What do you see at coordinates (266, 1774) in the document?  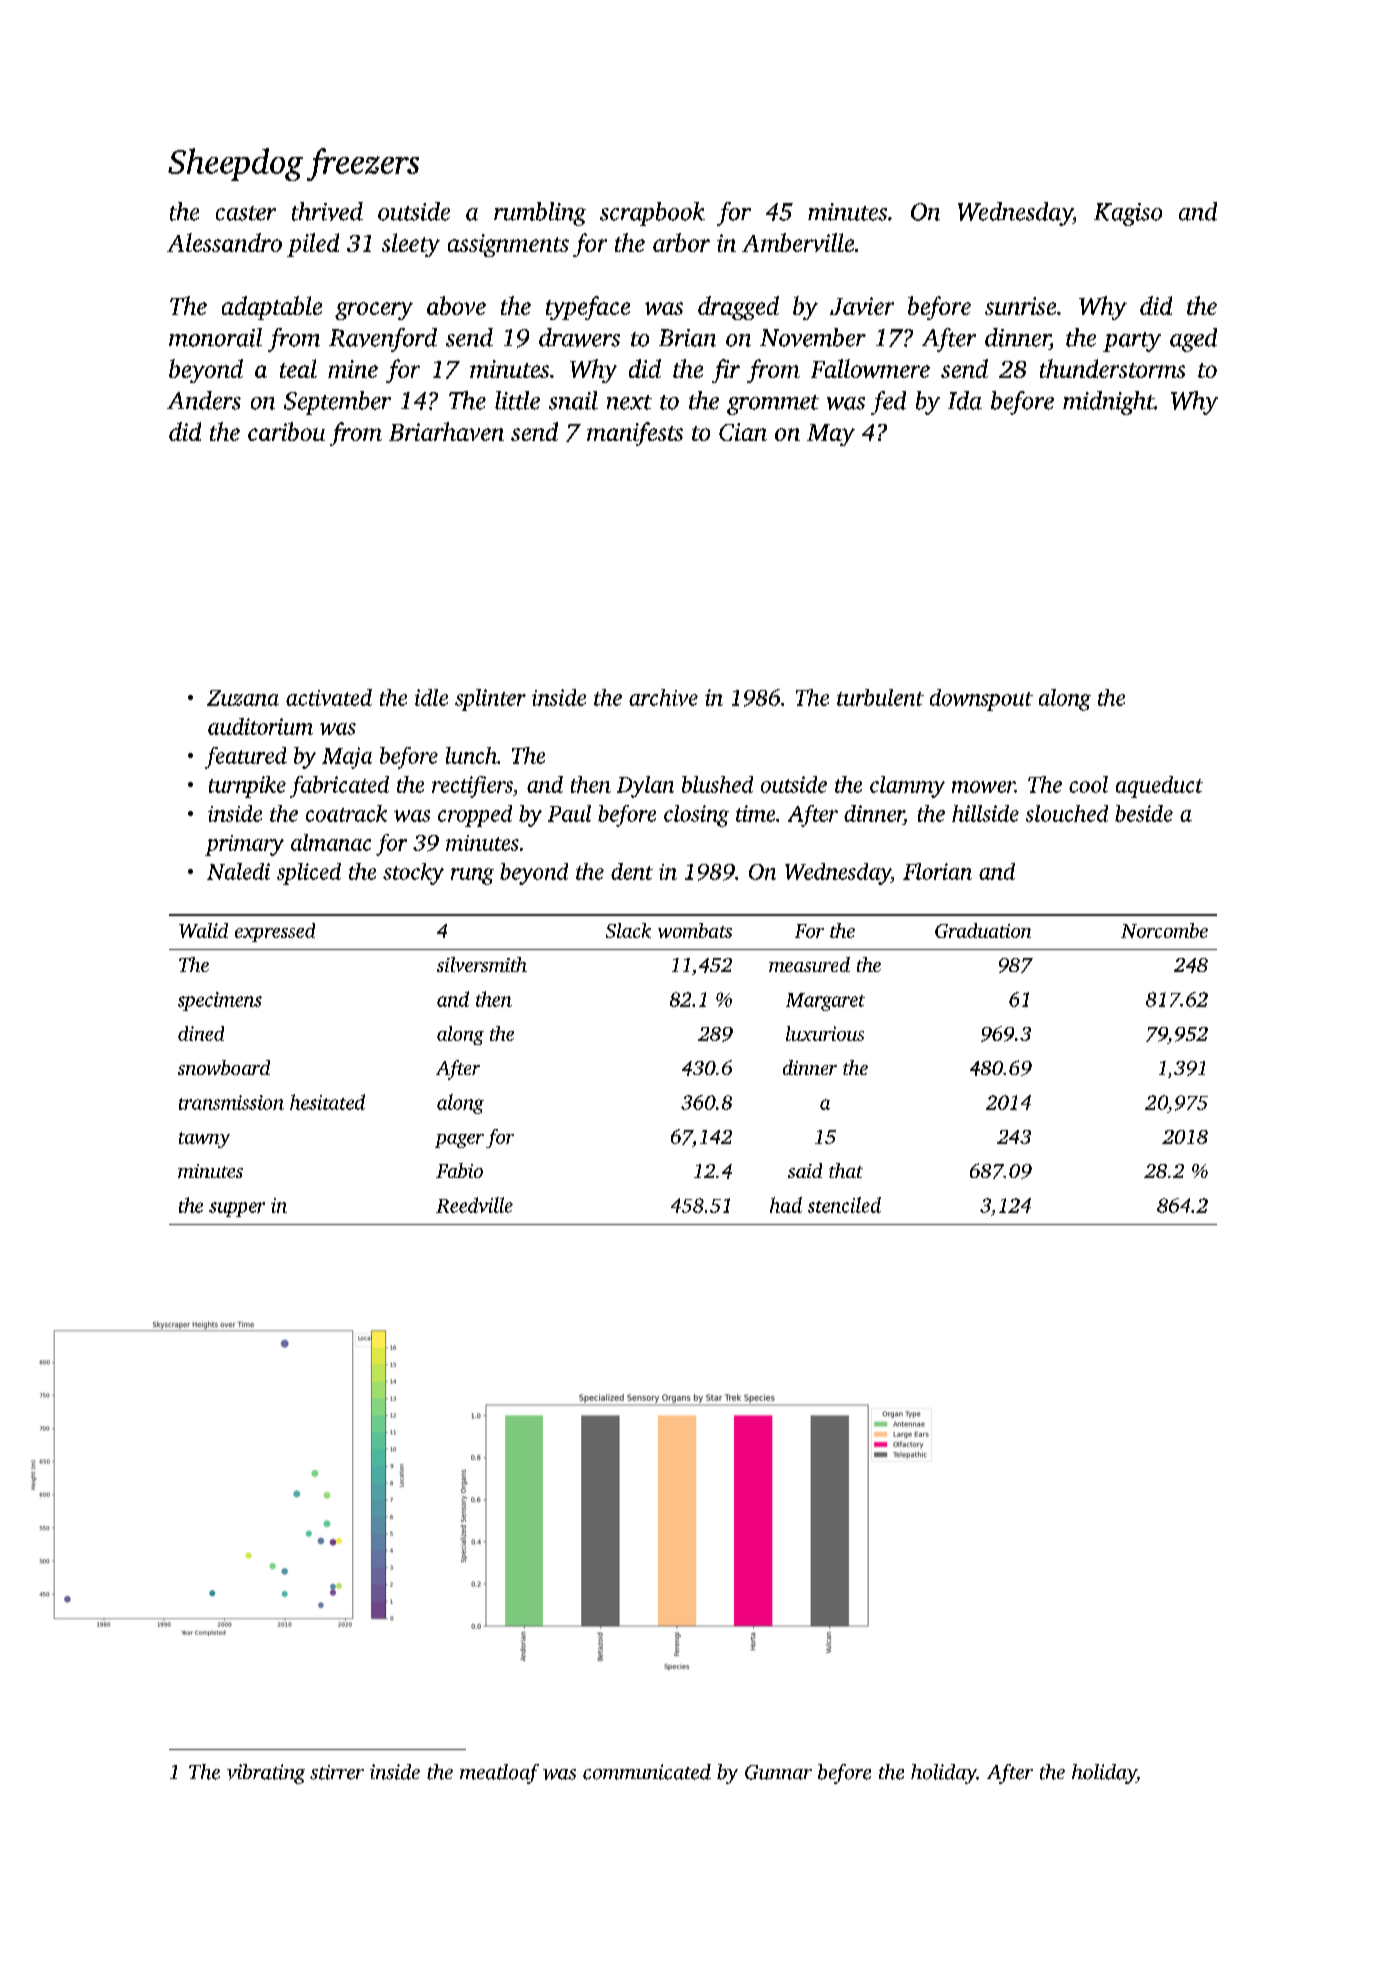 I see `vibrating` at bounding box center [266, 1774].
